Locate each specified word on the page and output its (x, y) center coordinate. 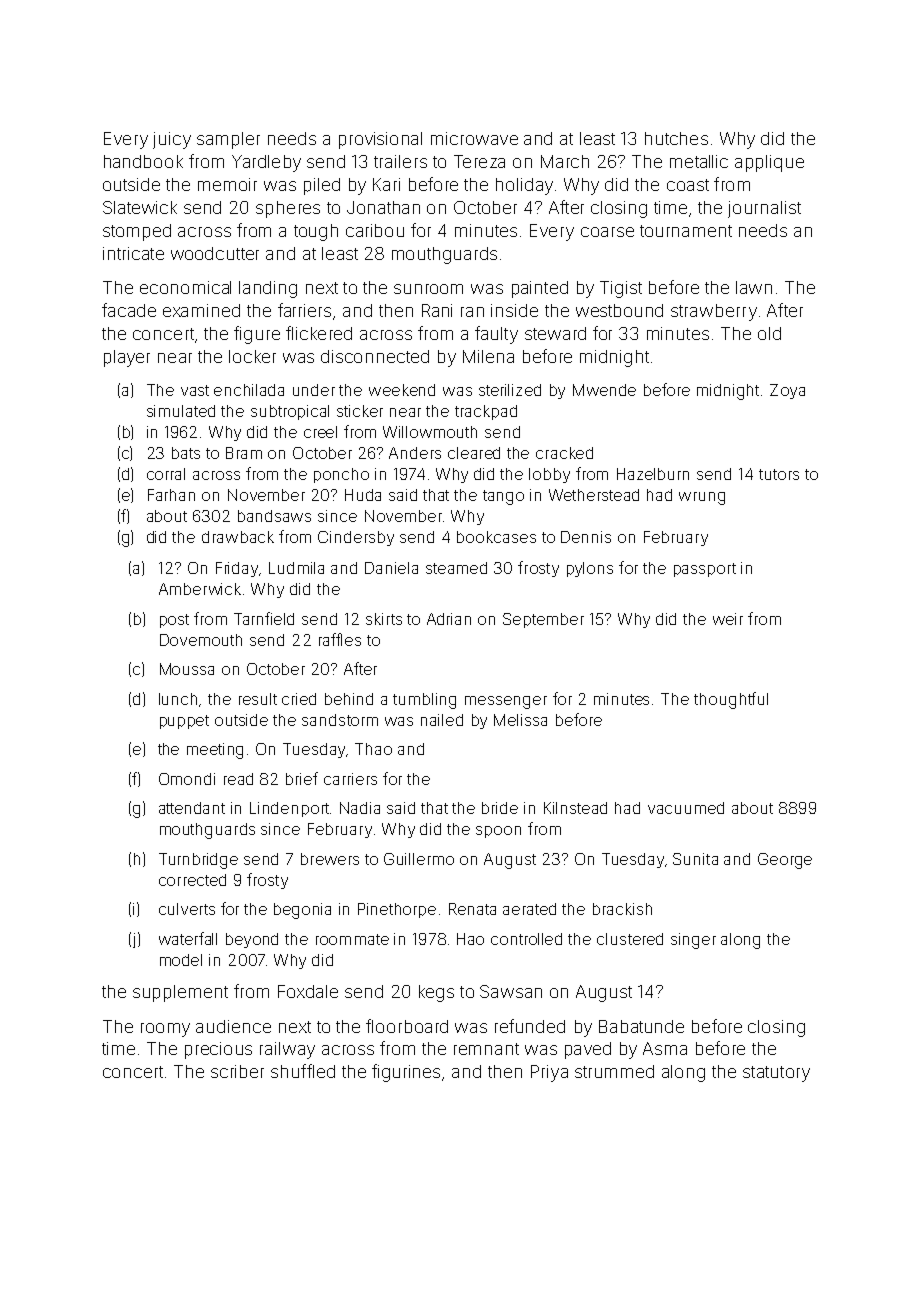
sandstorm (340, 720)
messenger (506, 702)
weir (728, 619)
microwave (474, 138)
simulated (181, 411)
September (543, 620)
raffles (340, 639)
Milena (488, 356)
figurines (407, 1073)
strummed (614, 1071)
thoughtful (731, 700)
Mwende (604, 390)
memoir (227, 184)
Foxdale (308, 991)
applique (769, 163)
